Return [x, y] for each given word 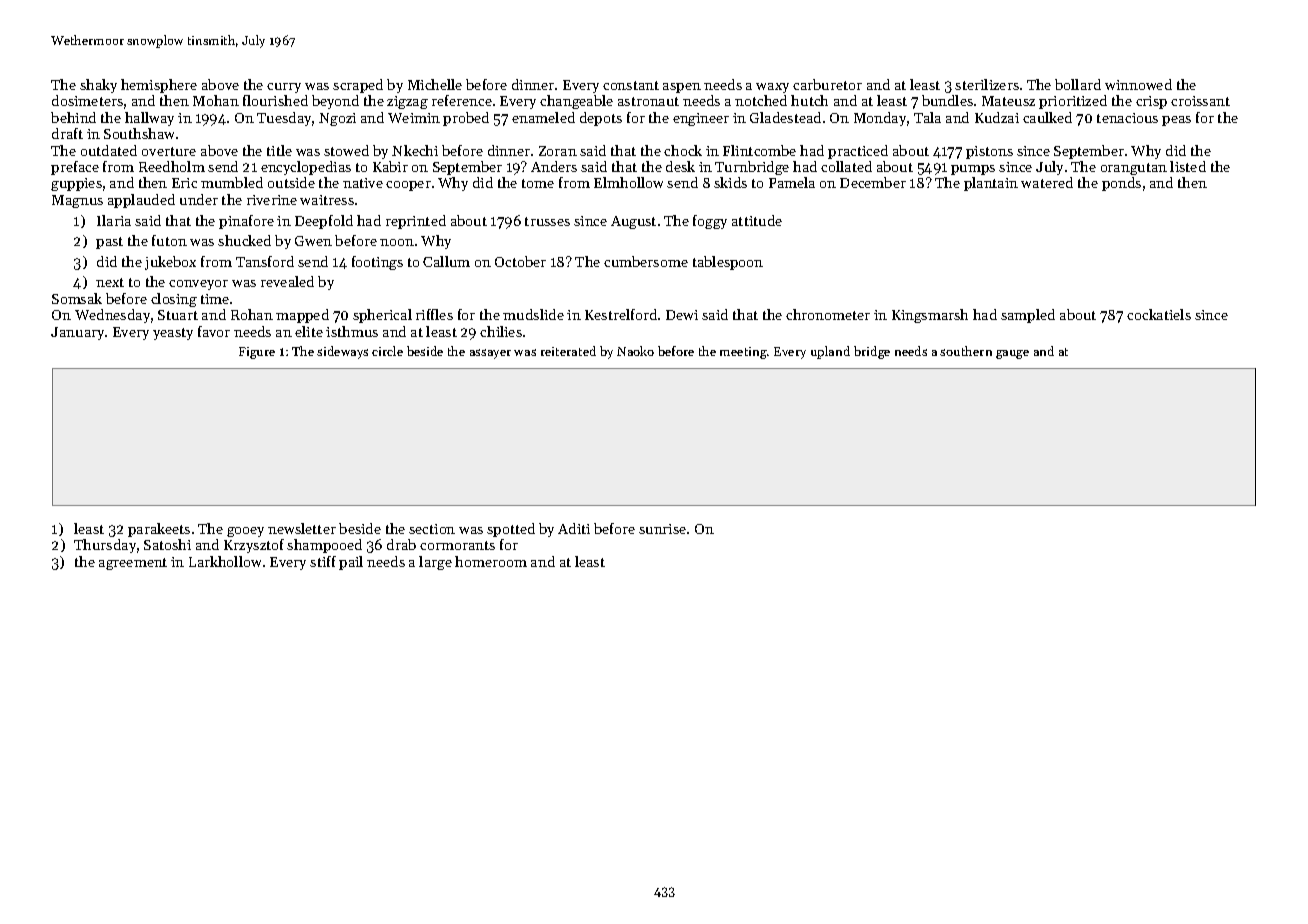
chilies [501, 331]
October [520, 261]
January [77, 333]
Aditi [574, 528]
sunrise [662, 529]
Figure [257, 353]
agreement [133, 564]
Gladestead [785, 117]
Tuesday [284, 119]
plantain [991, 184]
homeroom [491, 561]
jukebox [170, 263]
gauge [1012, 354]
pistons [989, 152]
